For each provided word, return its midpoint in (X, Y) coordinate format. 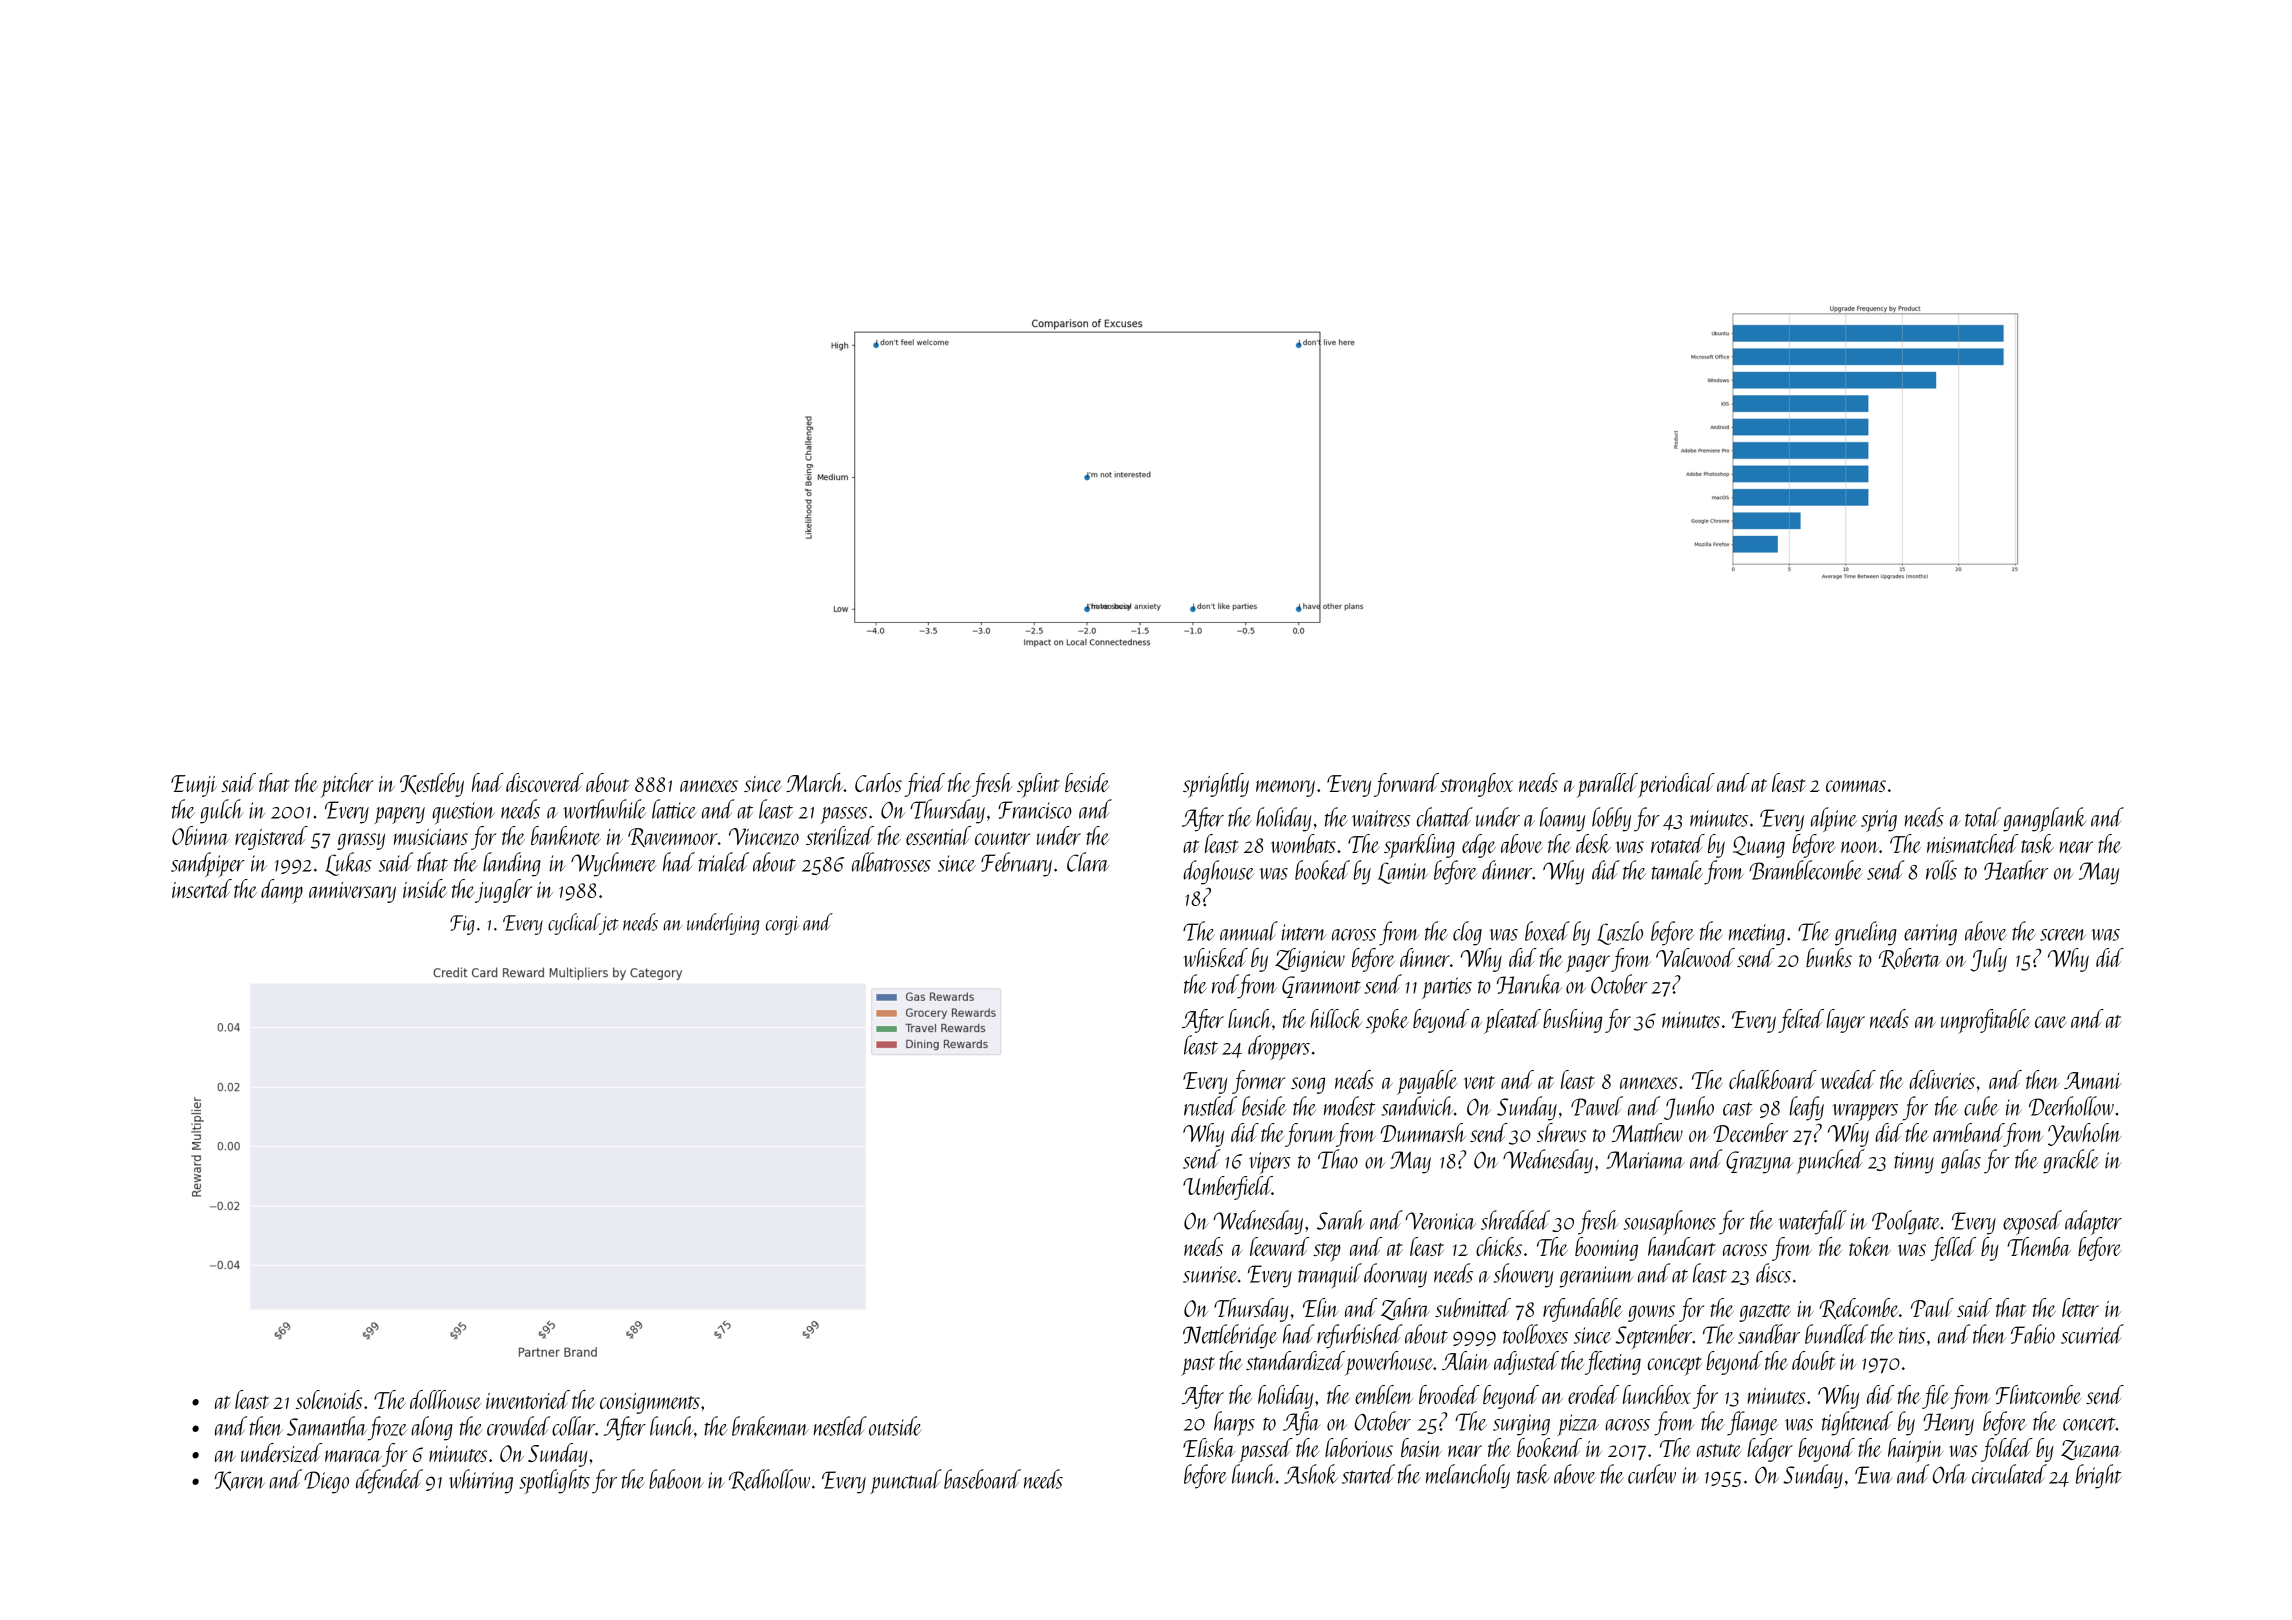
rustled (1210, 1106)
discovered (545, 782)
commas (1856, 786)
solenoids (329, 1399)
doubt (1814, 1360)
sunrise (1210, 1274)
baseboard (982, 1479)
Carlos (878, 782)
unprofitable (1985, 1021)
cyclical (574, 924)
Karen (239, 1481)
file (1935, 1397)
